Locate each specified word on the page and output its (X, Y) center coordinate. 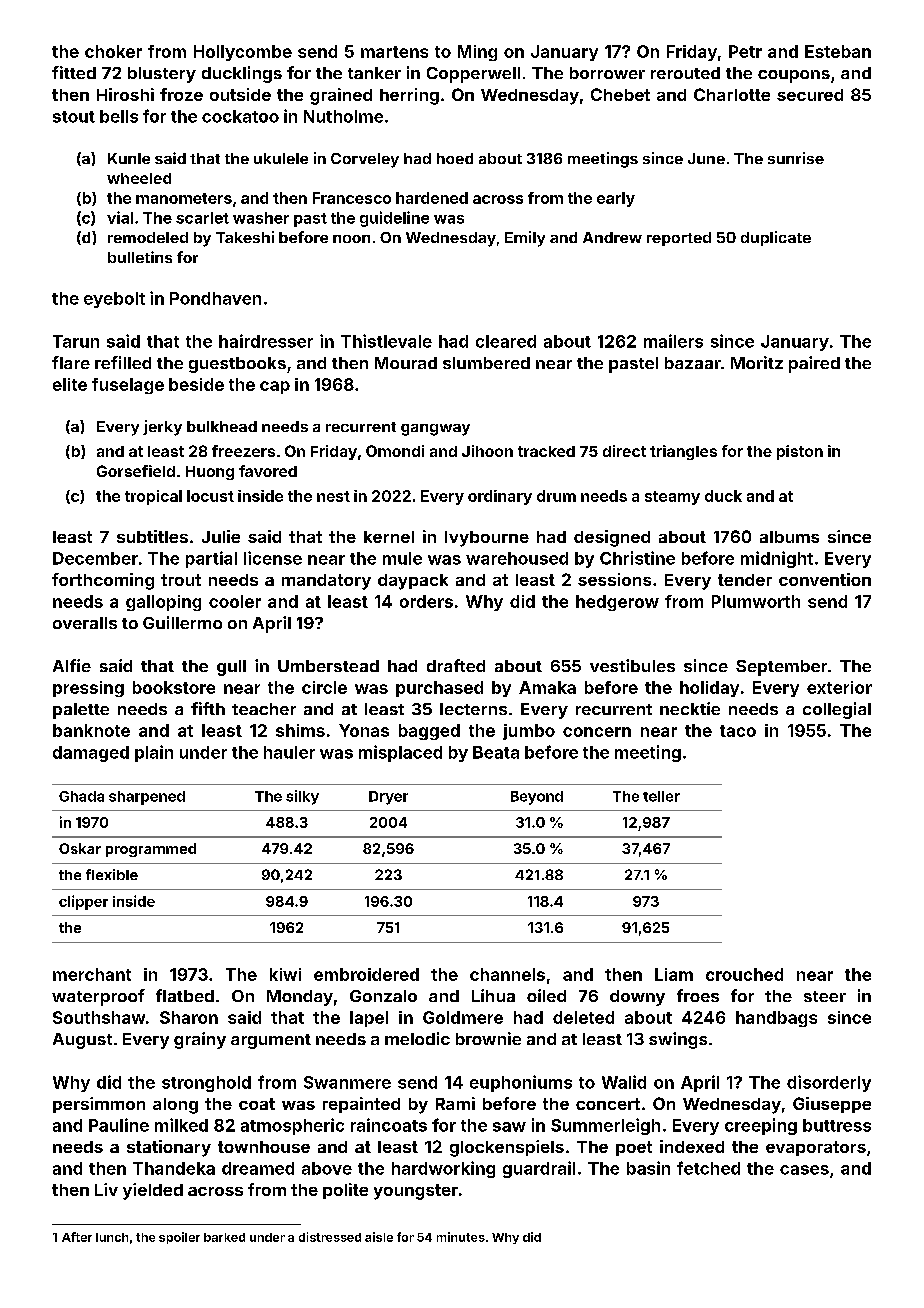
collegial (837, 710)
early (616, 199)
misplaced (400, 753)
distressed (330, 1237)
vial (120, 217)
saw (509, 1127)
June (706, 158)
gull (231, 668)
